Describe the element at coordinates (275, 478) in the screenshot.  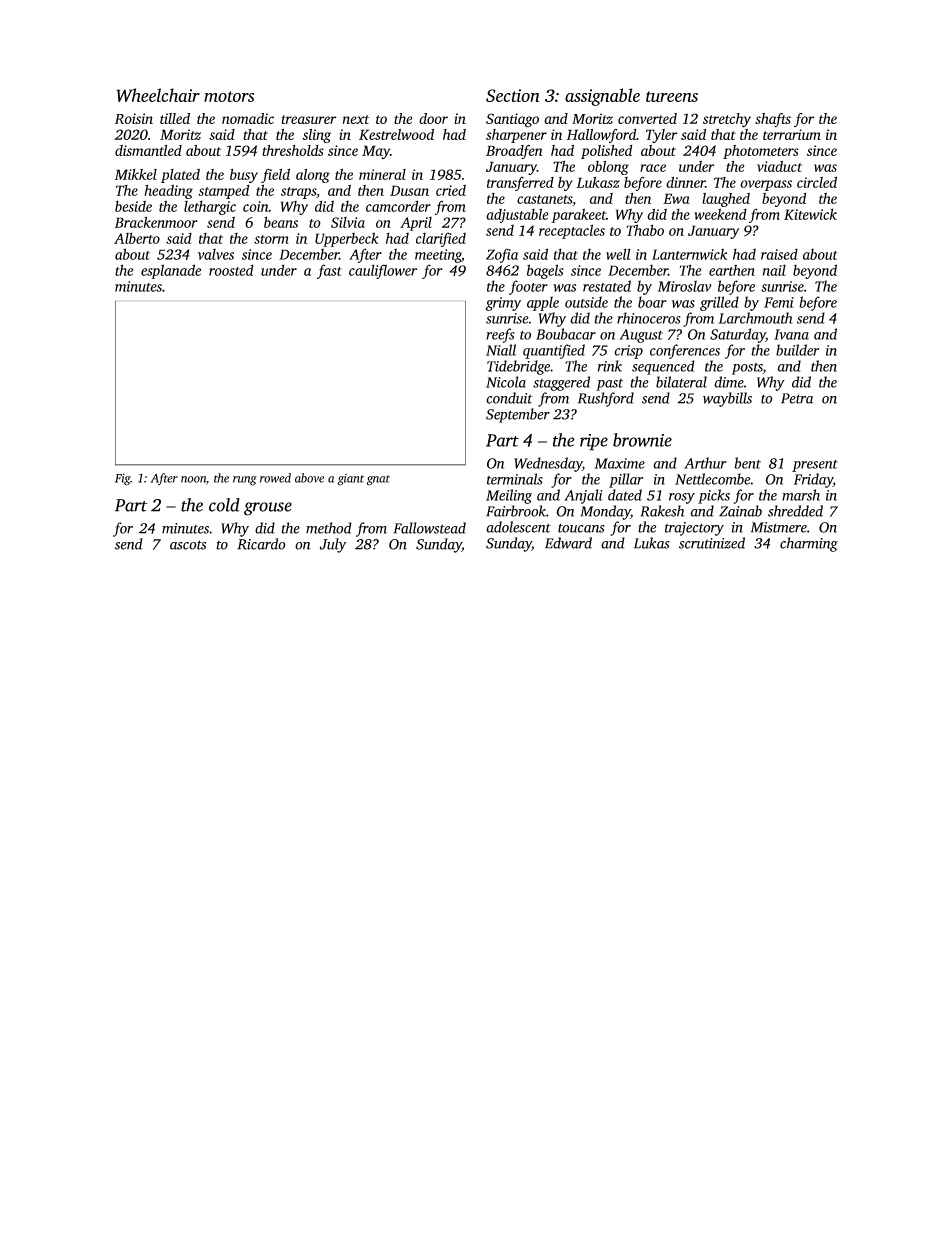
I see `rowed` at that location.
